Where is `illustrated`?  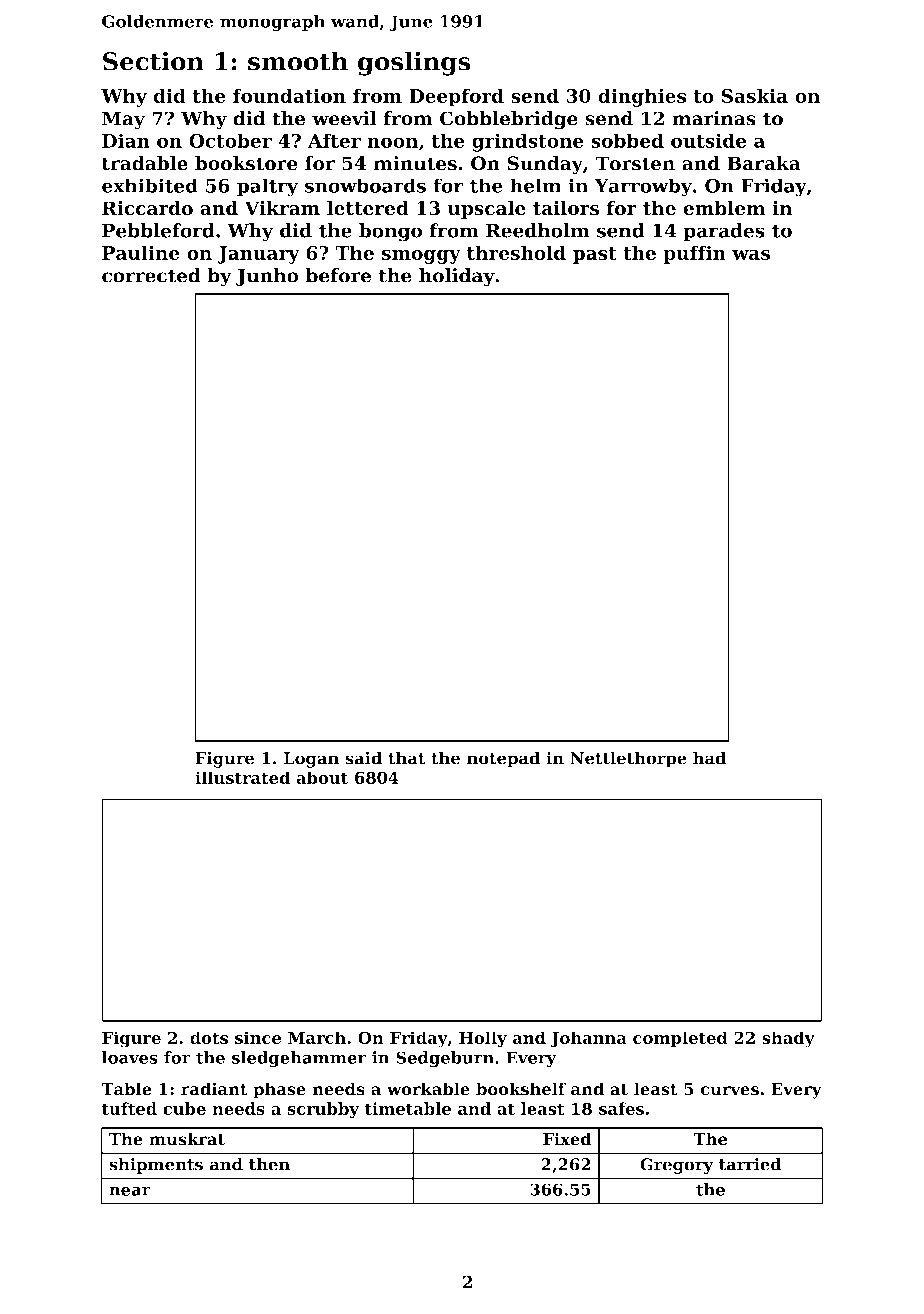
illustrated is located at coordinates (242, 777).
